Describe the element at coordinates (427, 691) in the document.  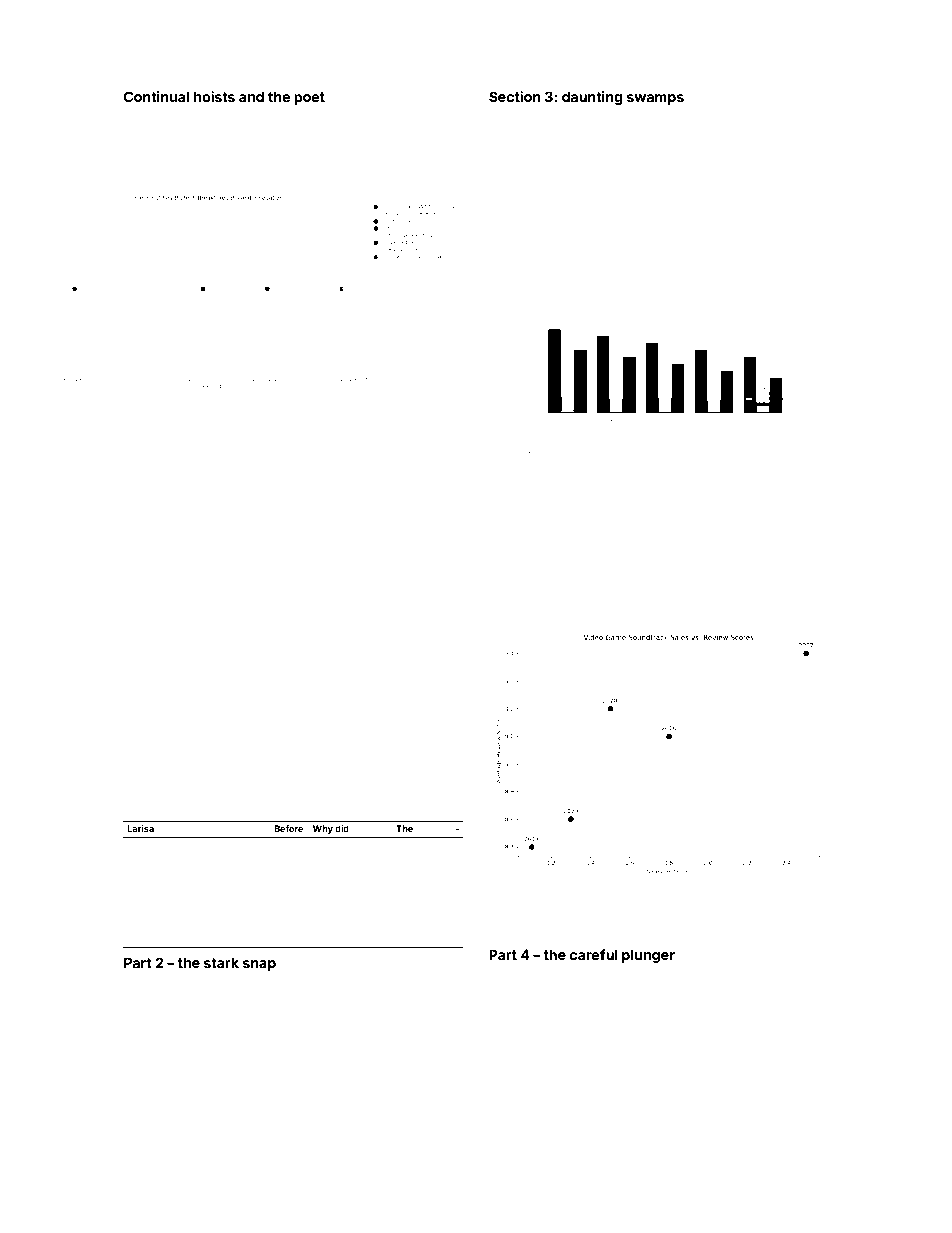
I see `elegant` at that location.
